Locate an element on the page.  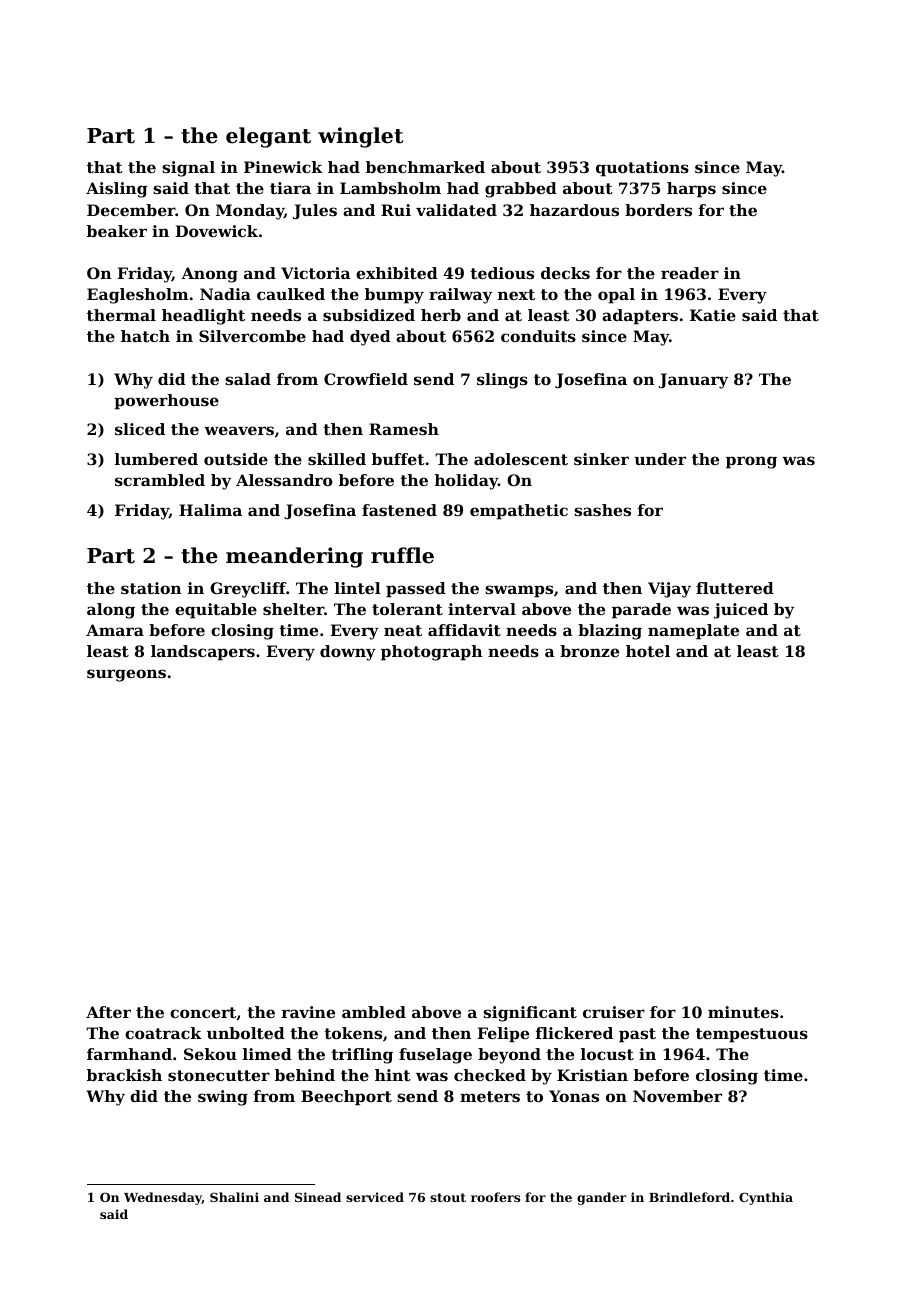
tempestuous is located at coordinates (752, 1035).
